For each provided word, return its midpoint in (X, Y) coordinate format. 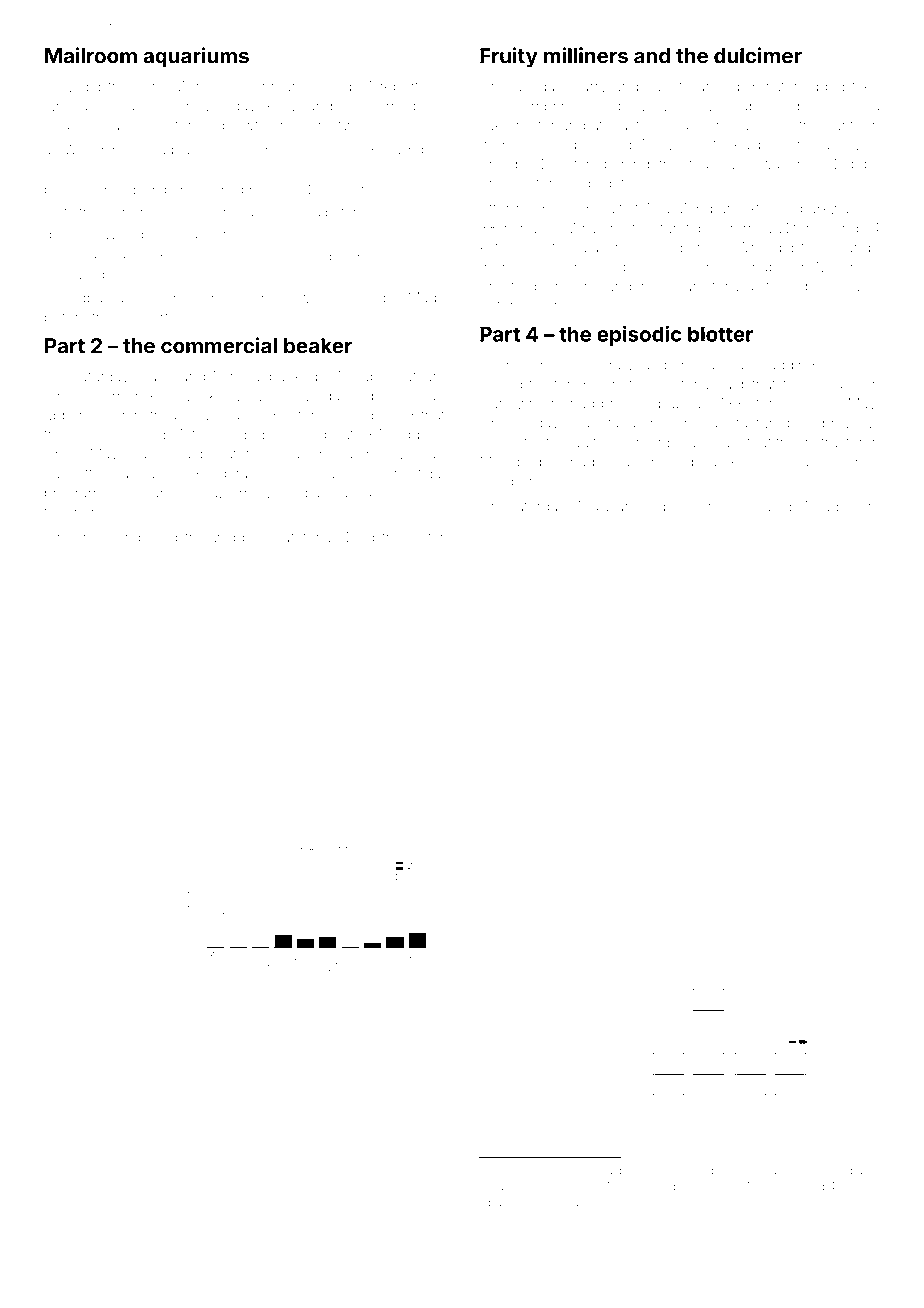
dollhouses (565, 1186)
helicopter (512, 385)
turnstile (252, 492)
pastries (509, 1204)
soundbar (76, 297)
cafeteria (303, 537)
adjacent (851, 508)
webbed (240, 537)
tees (865, 87)
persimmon (650, 1172)
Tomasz (571, 1202)
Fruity (509, 57)
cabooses (137, 125)
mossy (752, 1173)
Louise (857, 286)
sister (427, 537)
